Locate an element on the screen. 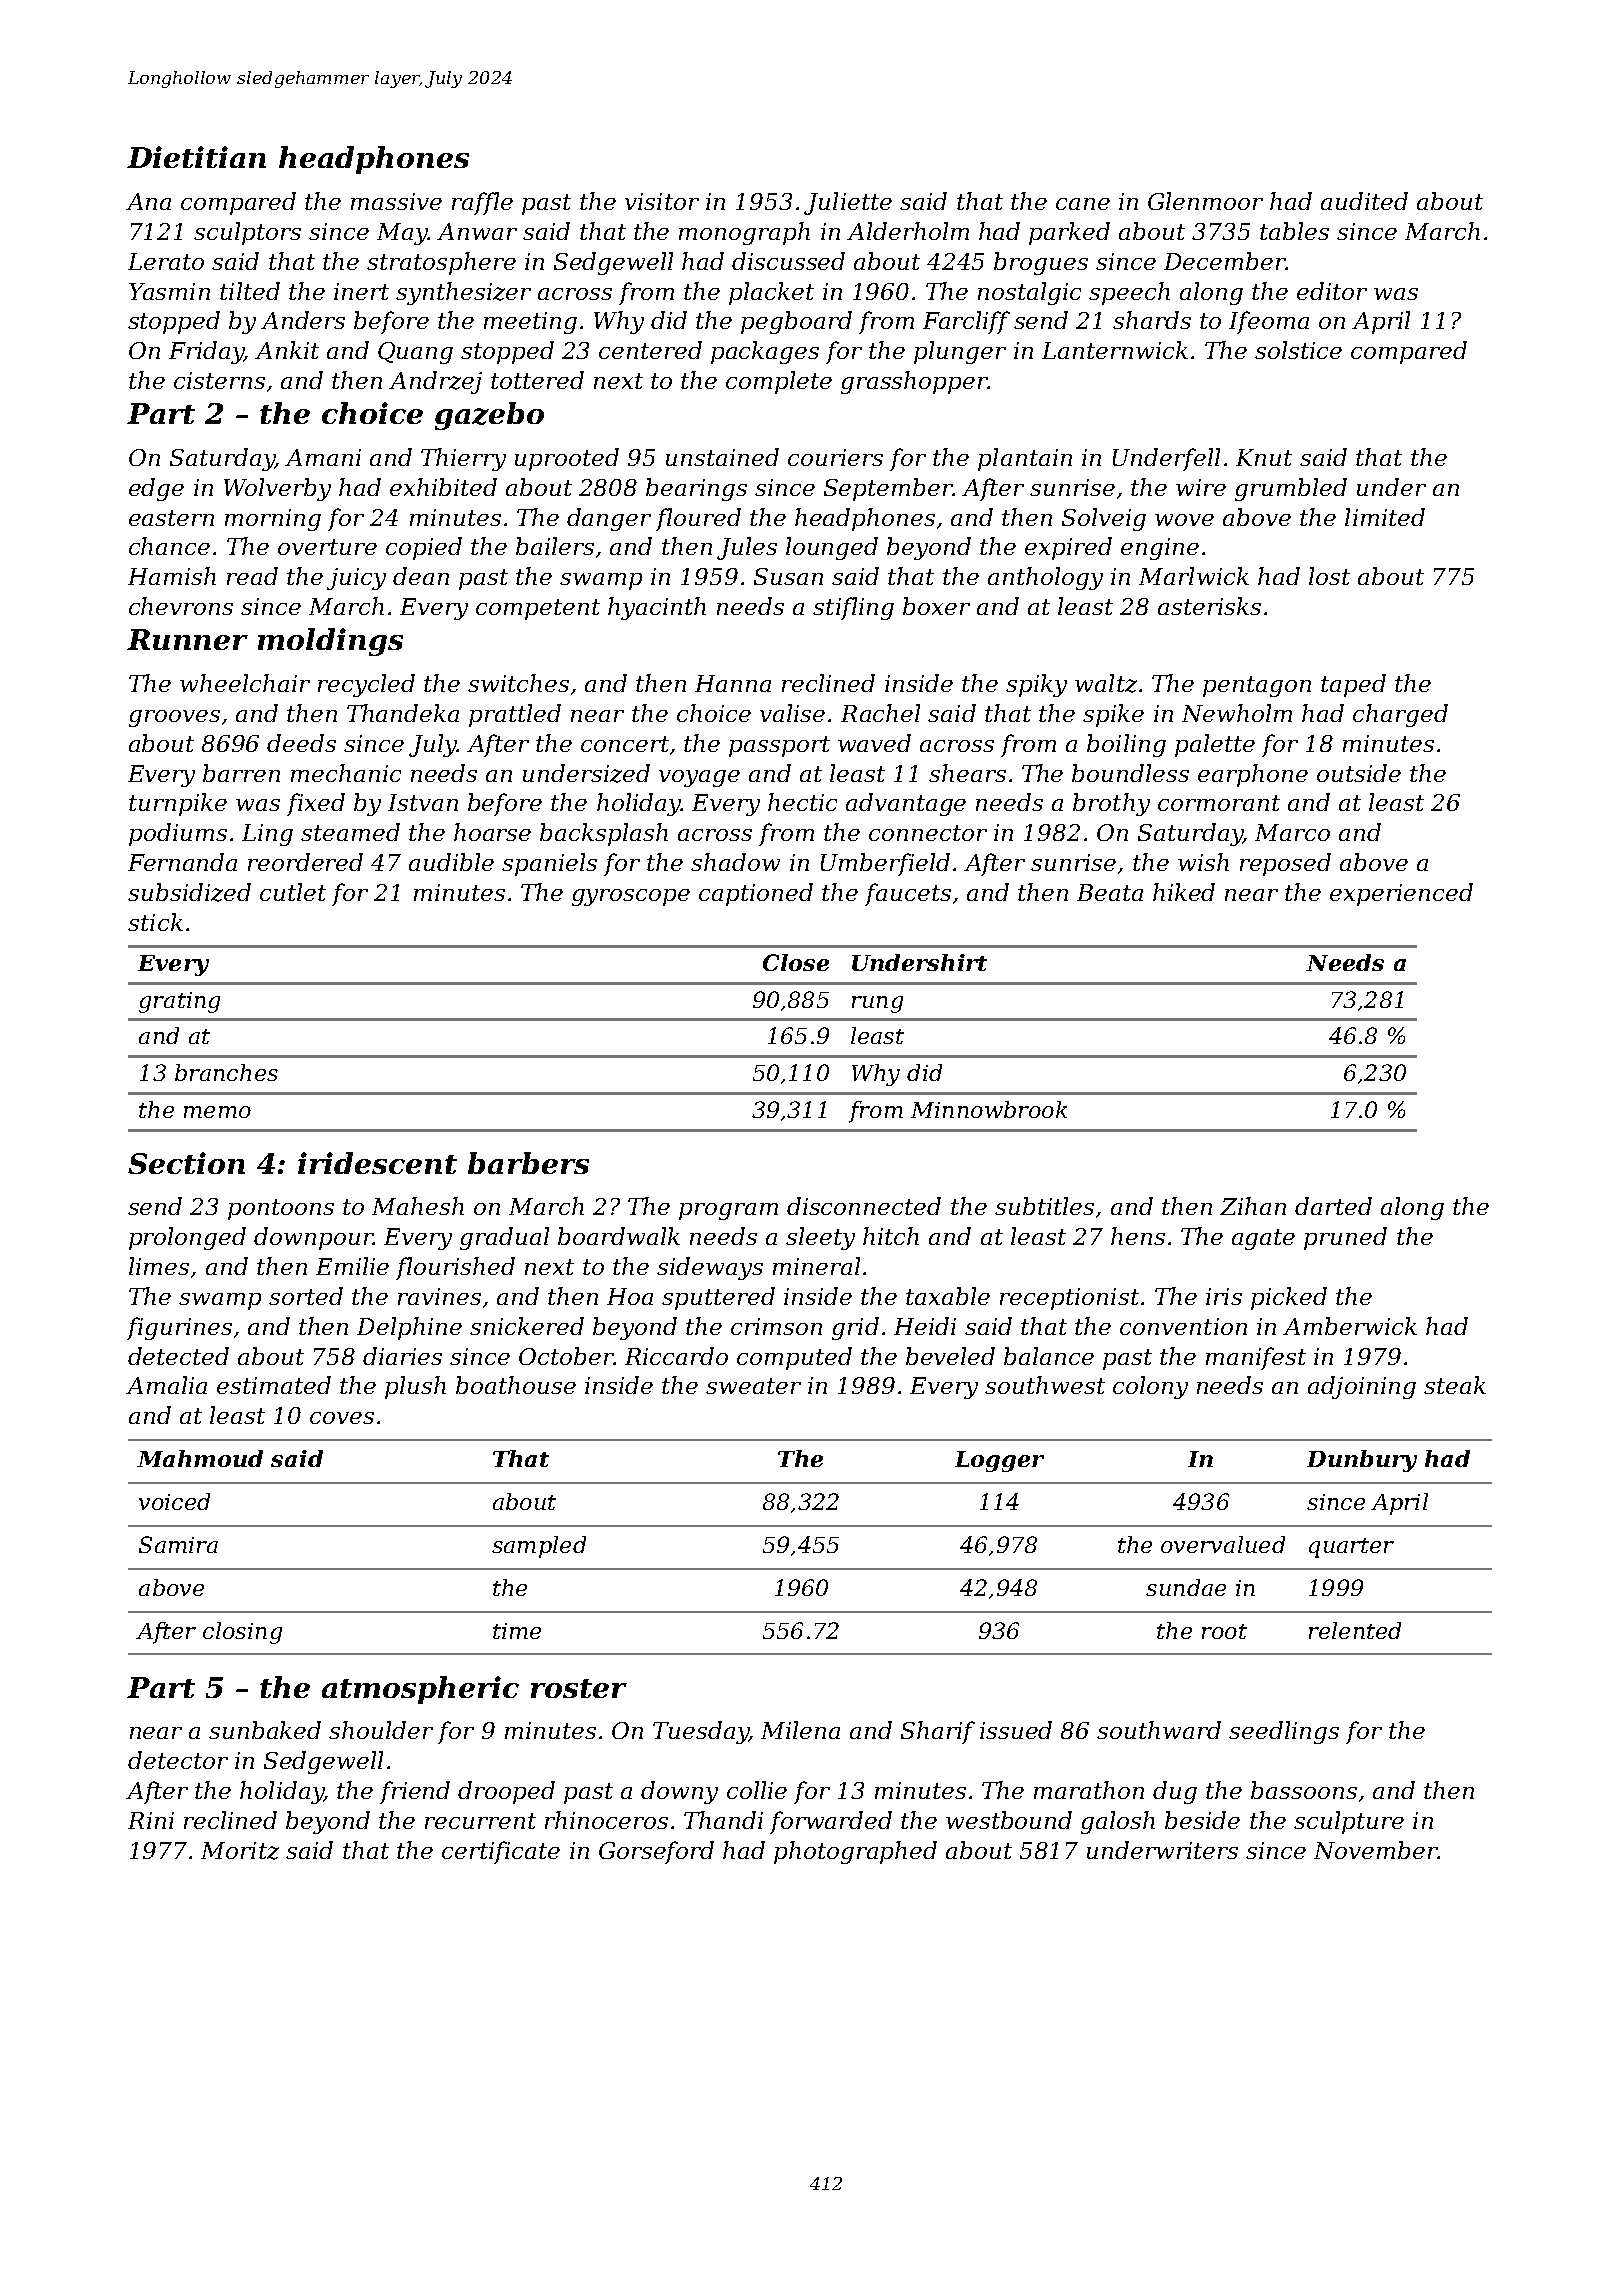 The width and height of the screenshot is (1620, 2292). Dietitian is located at coordinates (196, 157).
